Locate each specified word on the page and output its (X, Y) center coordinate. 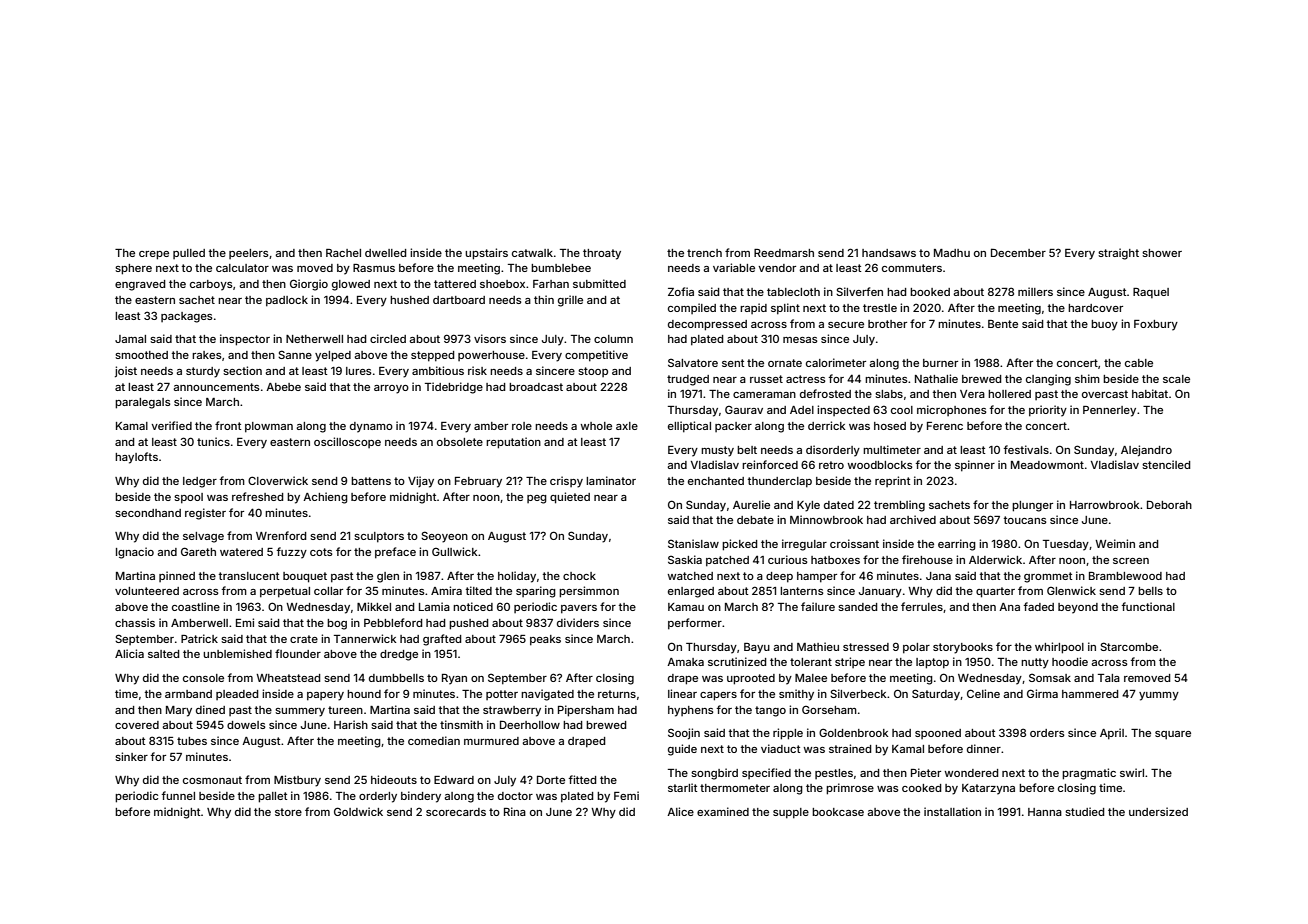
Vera (972, 394)
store (288, 812)
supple (791, 813)
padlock (287, 301)
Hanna (1045, 812)
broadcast (536, 387)
